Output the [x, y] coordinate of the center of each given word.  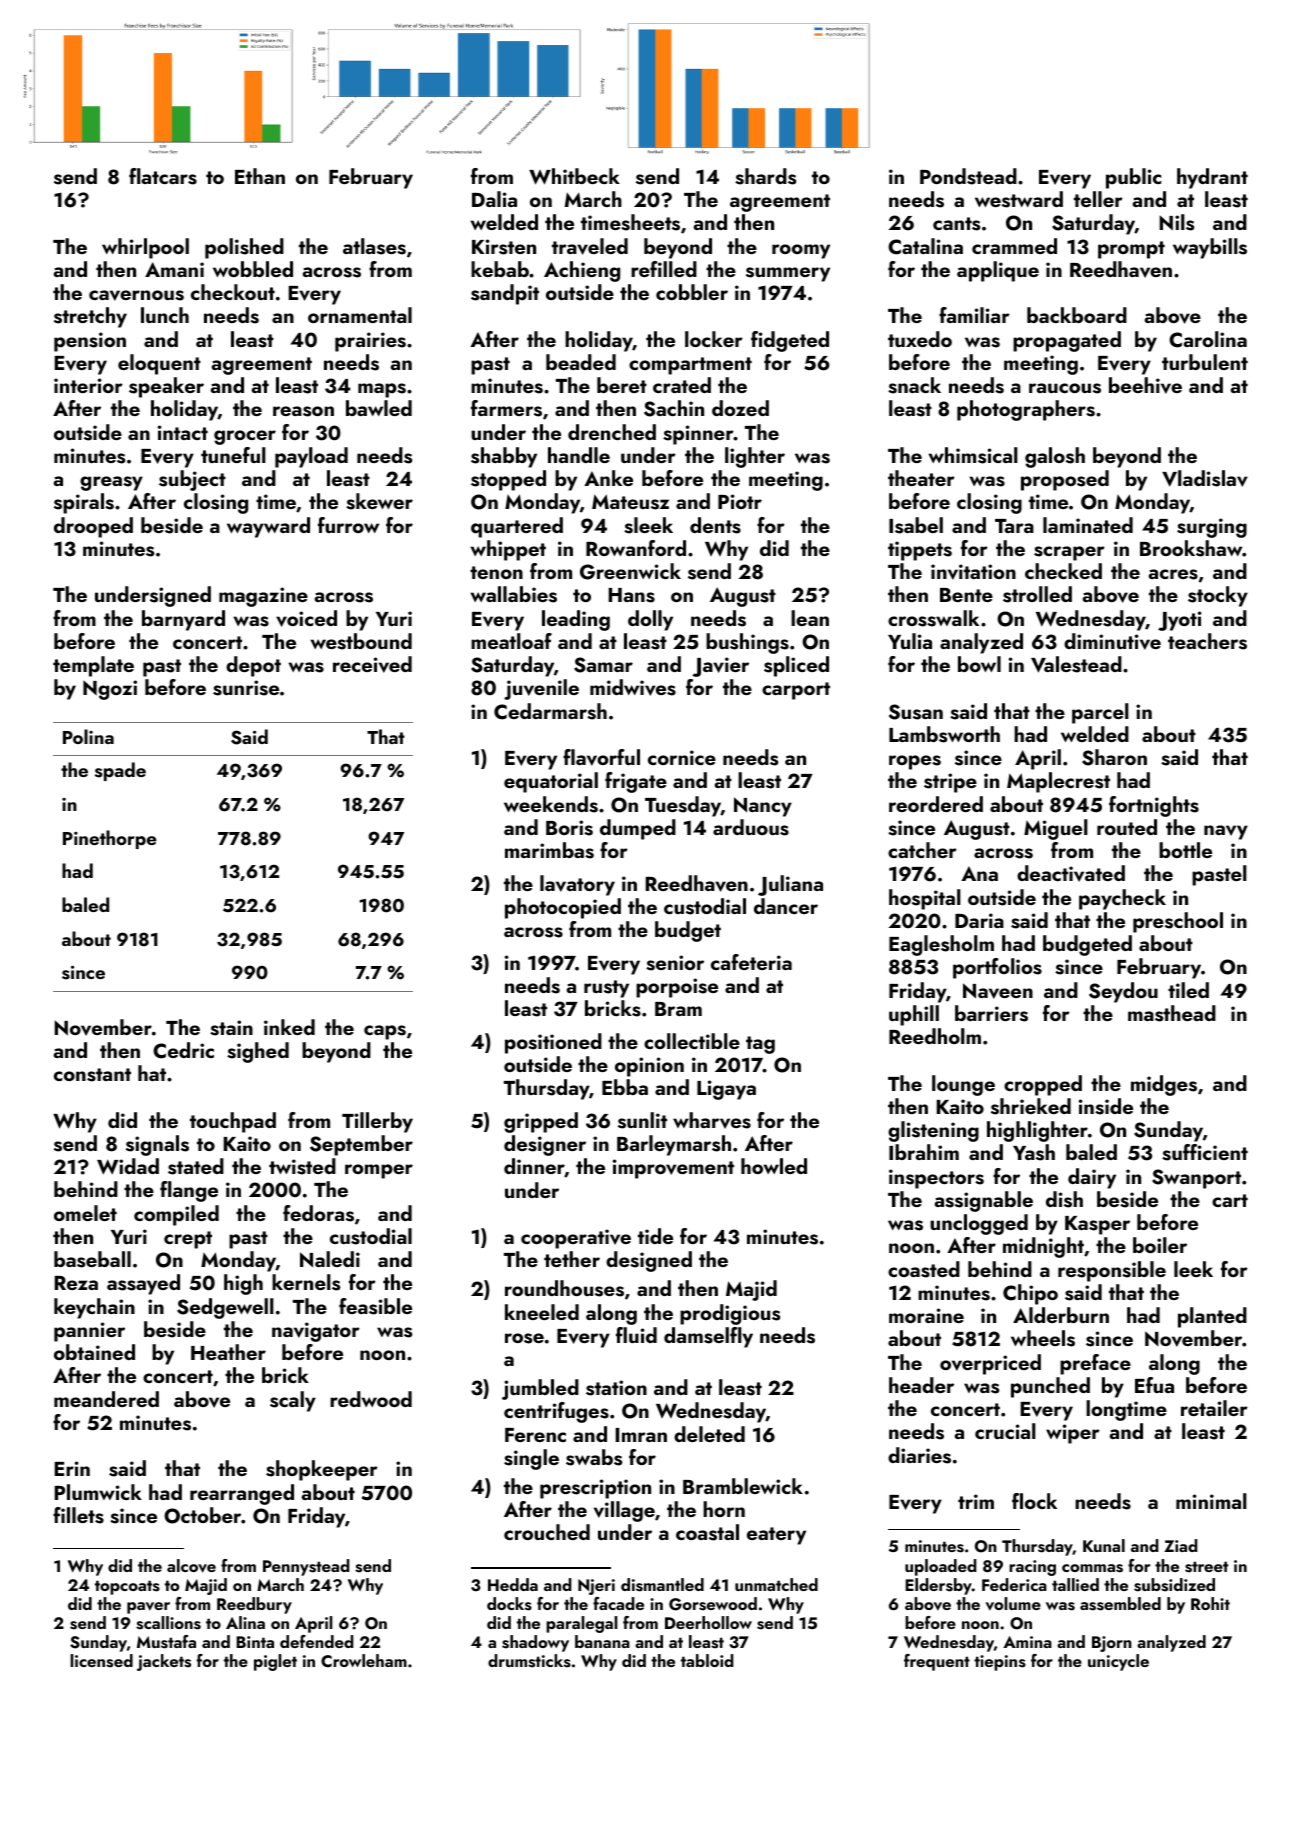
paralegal [582, 1624]
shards [765, 176]
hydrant [1212, 178]
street [1206, 1567]
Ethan [260, 176]
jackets [164, 1662]
